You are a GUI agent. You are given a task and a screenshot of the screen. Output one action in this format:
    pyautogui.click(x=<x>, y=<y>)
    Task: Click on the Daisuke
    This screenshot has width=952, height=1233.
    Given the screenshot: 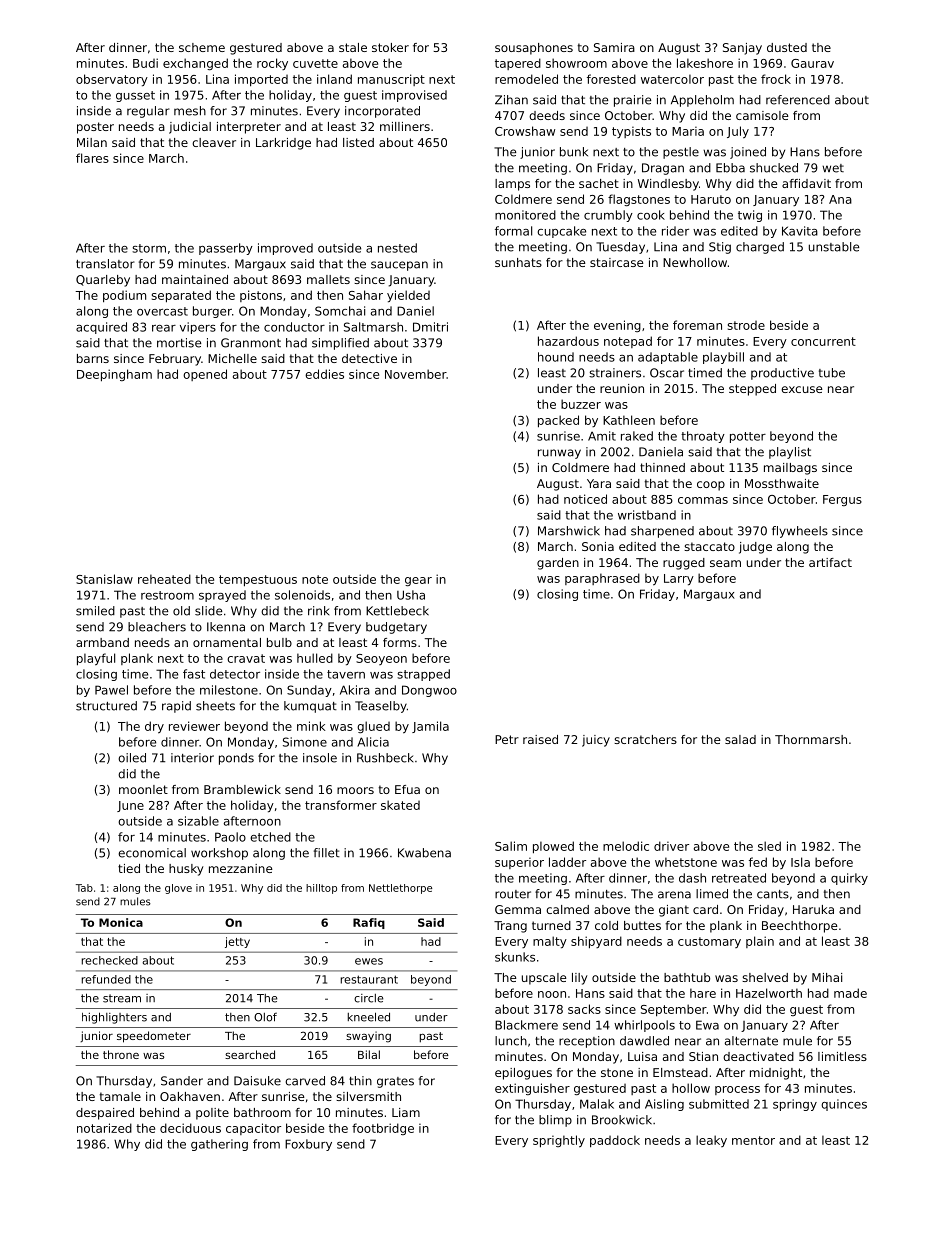 What is the action you would take?
    pyautogui.click(x=257, y=1081)
